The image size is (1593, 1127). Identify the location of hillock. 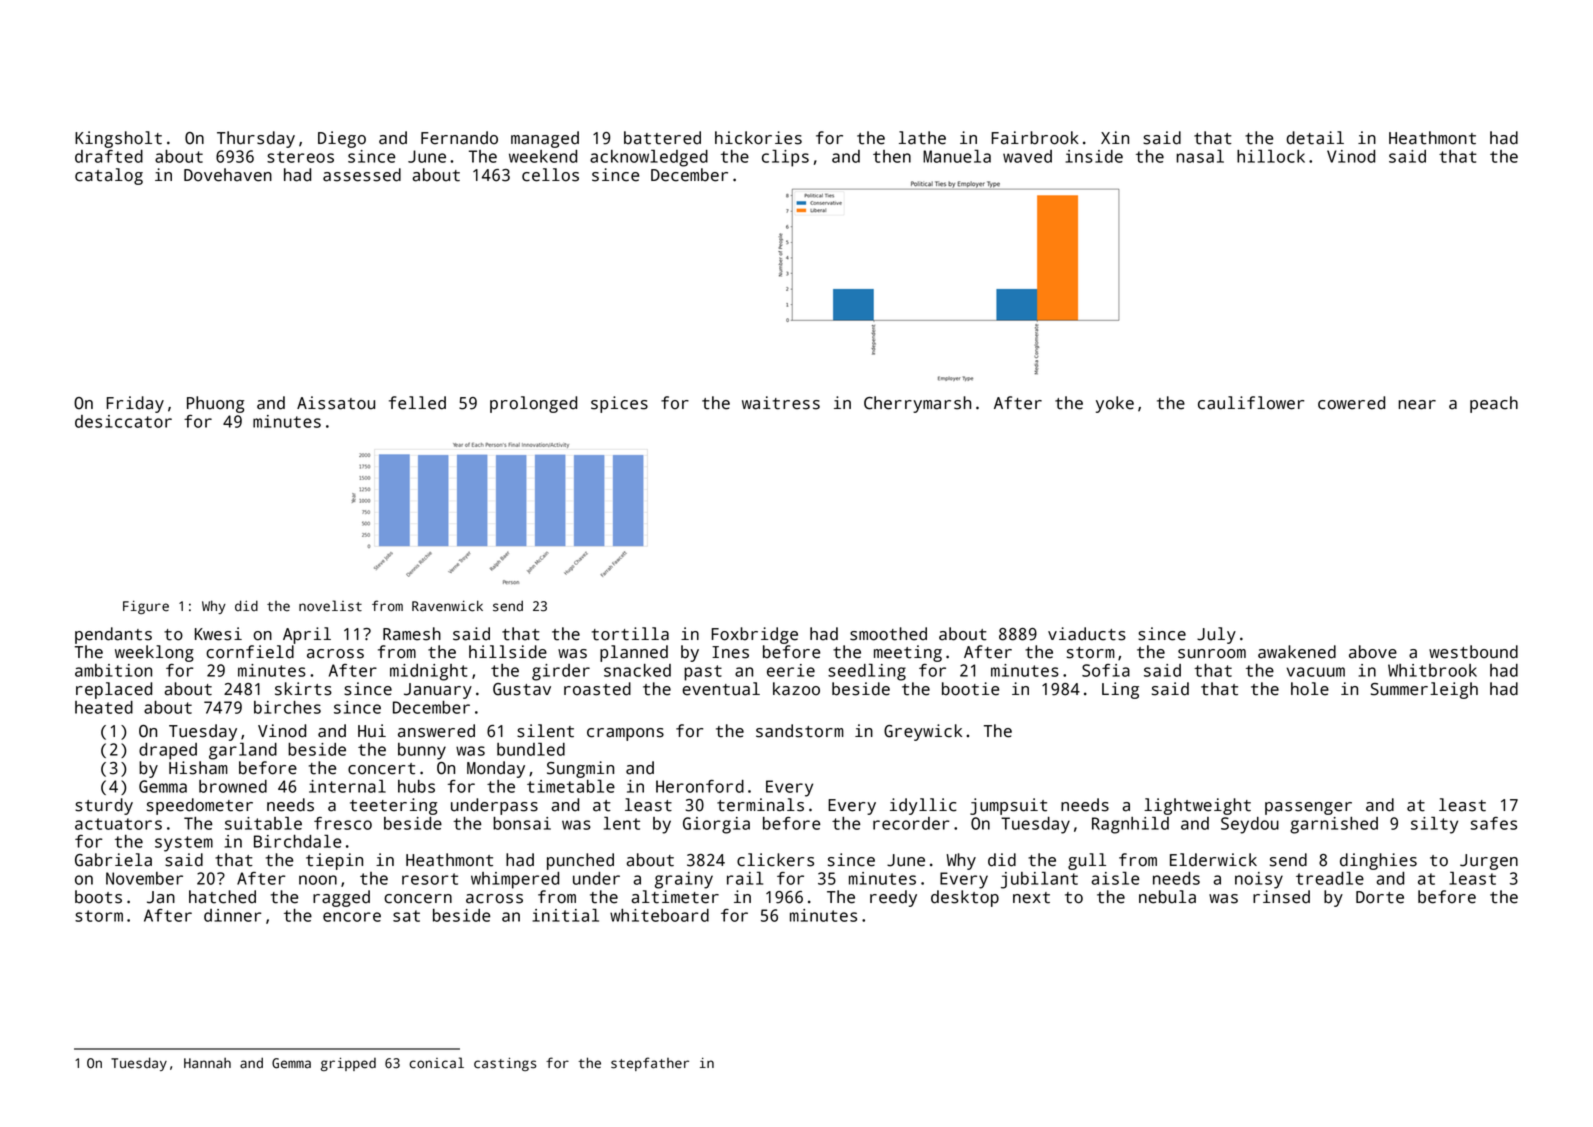
(1271, 156).
